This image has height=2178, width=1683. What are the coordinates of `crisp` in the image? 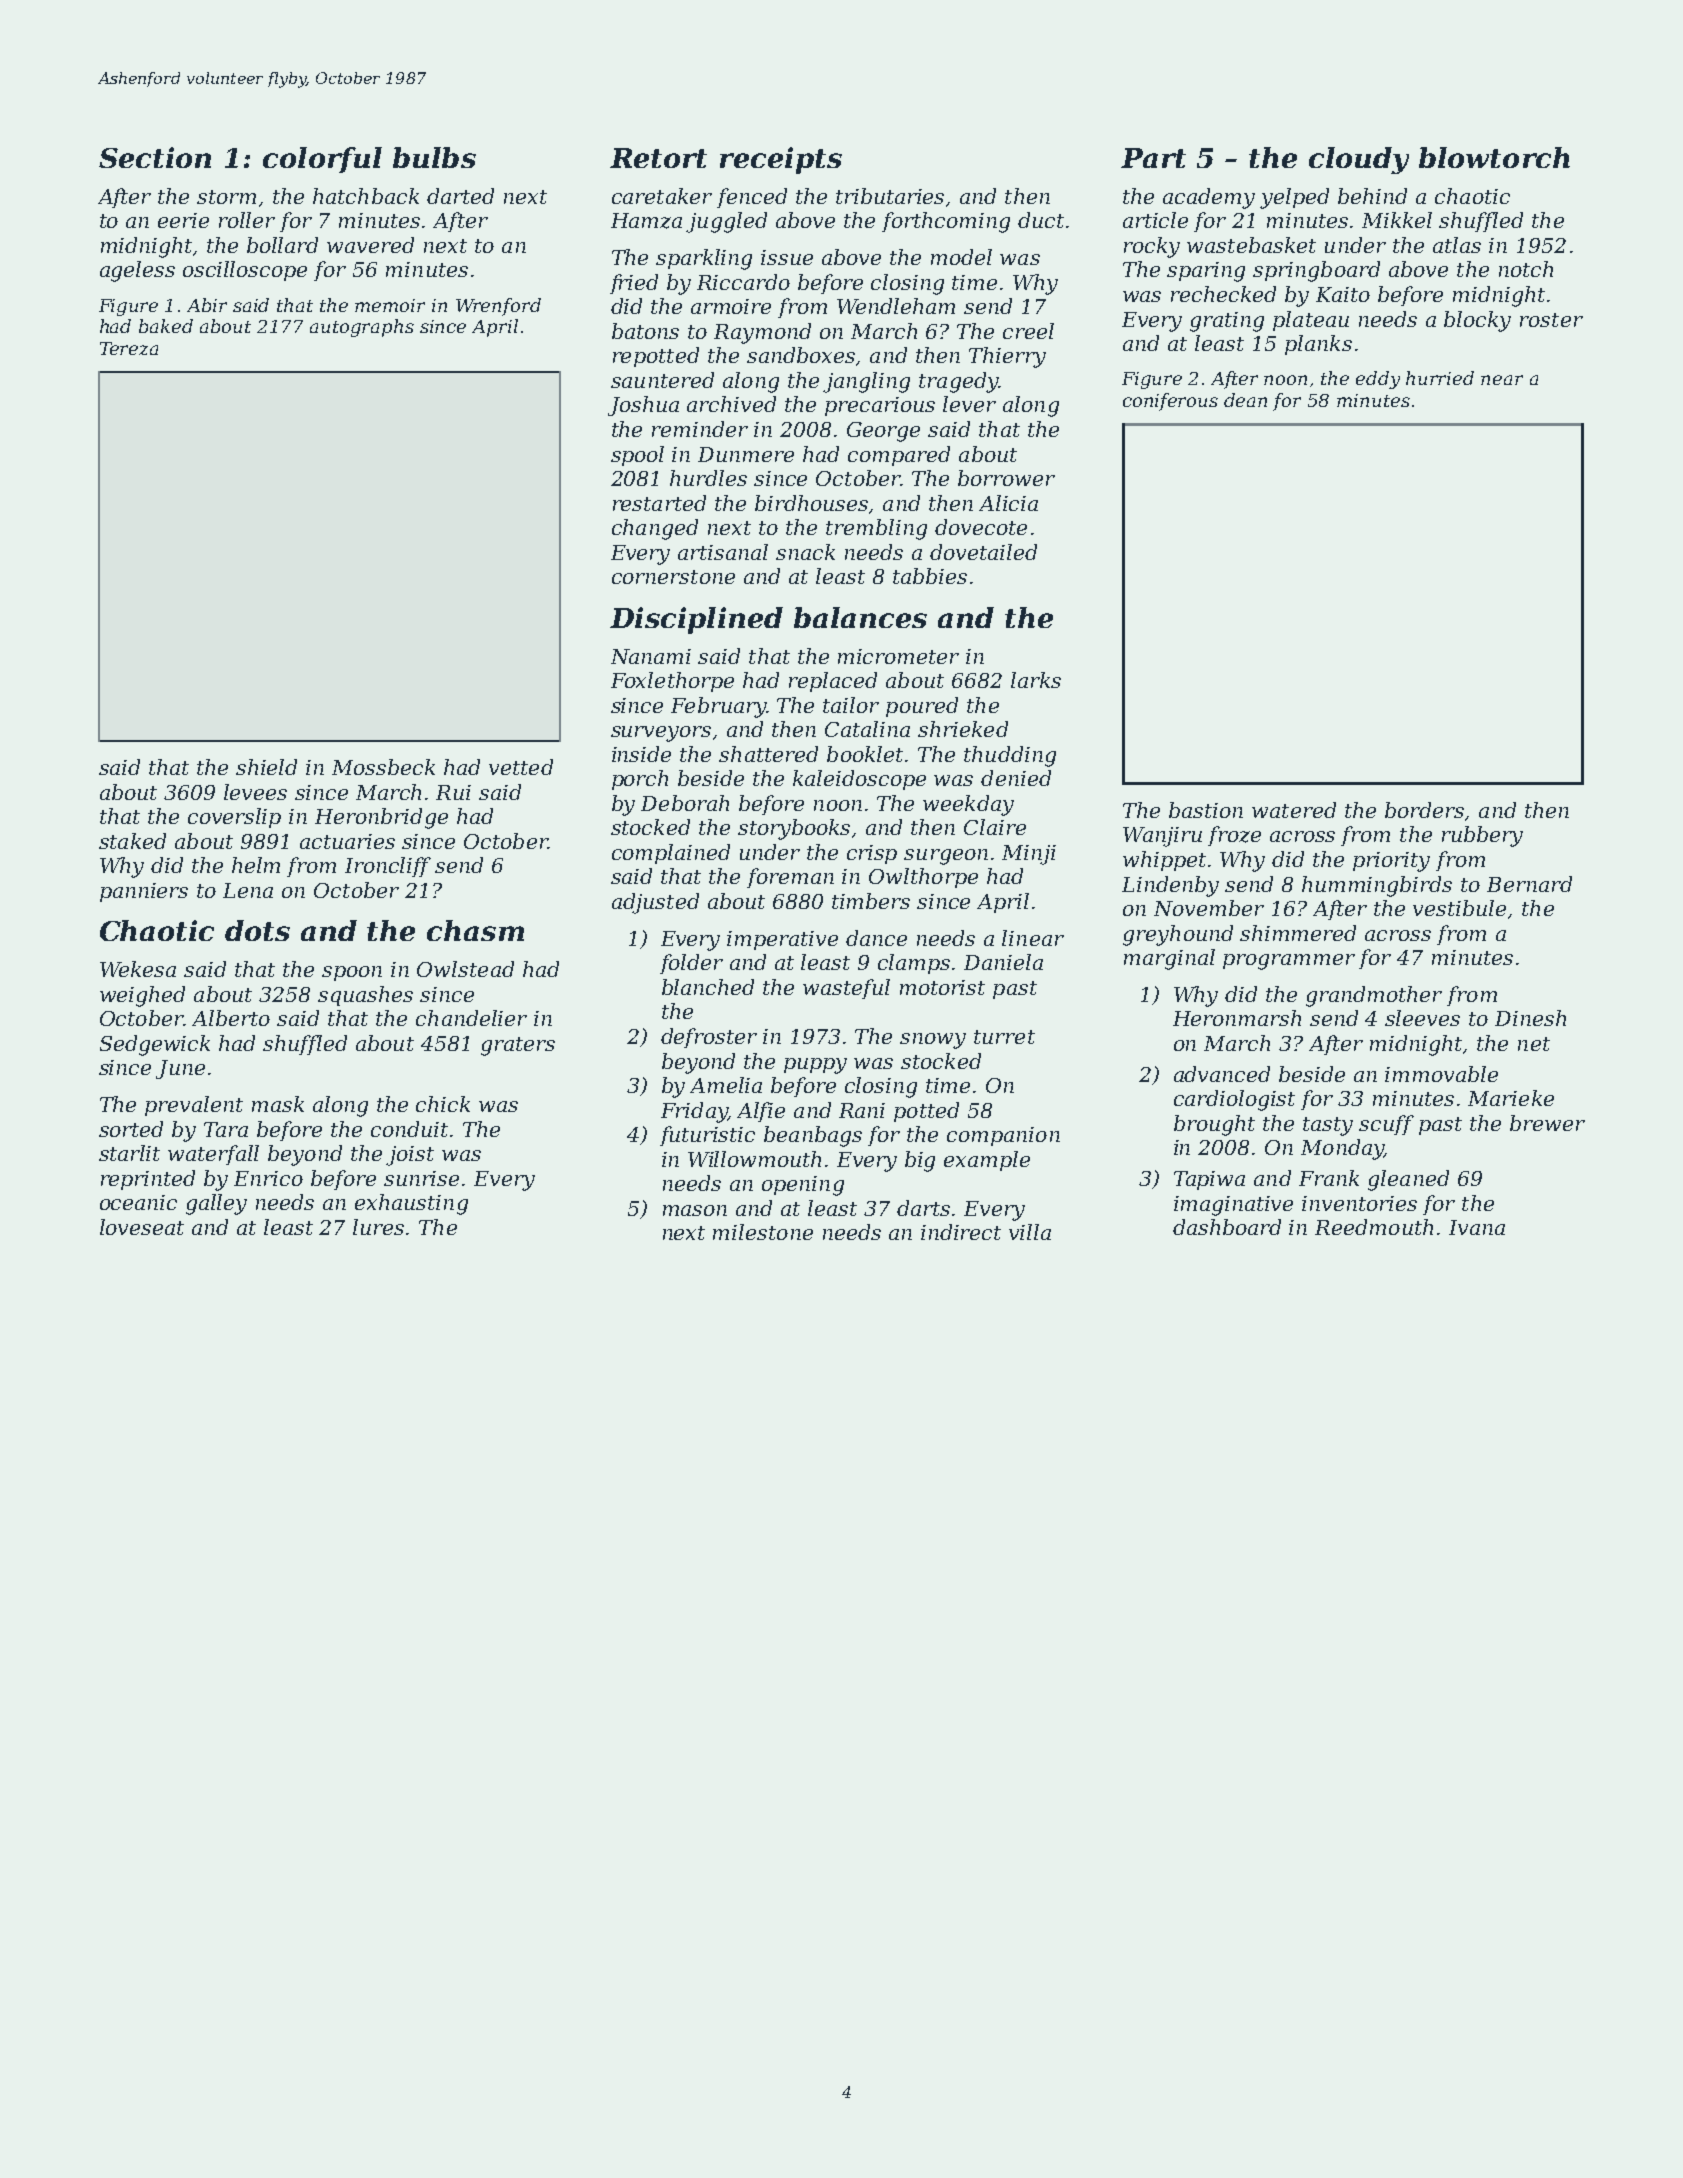 It's located at (872, 854).
